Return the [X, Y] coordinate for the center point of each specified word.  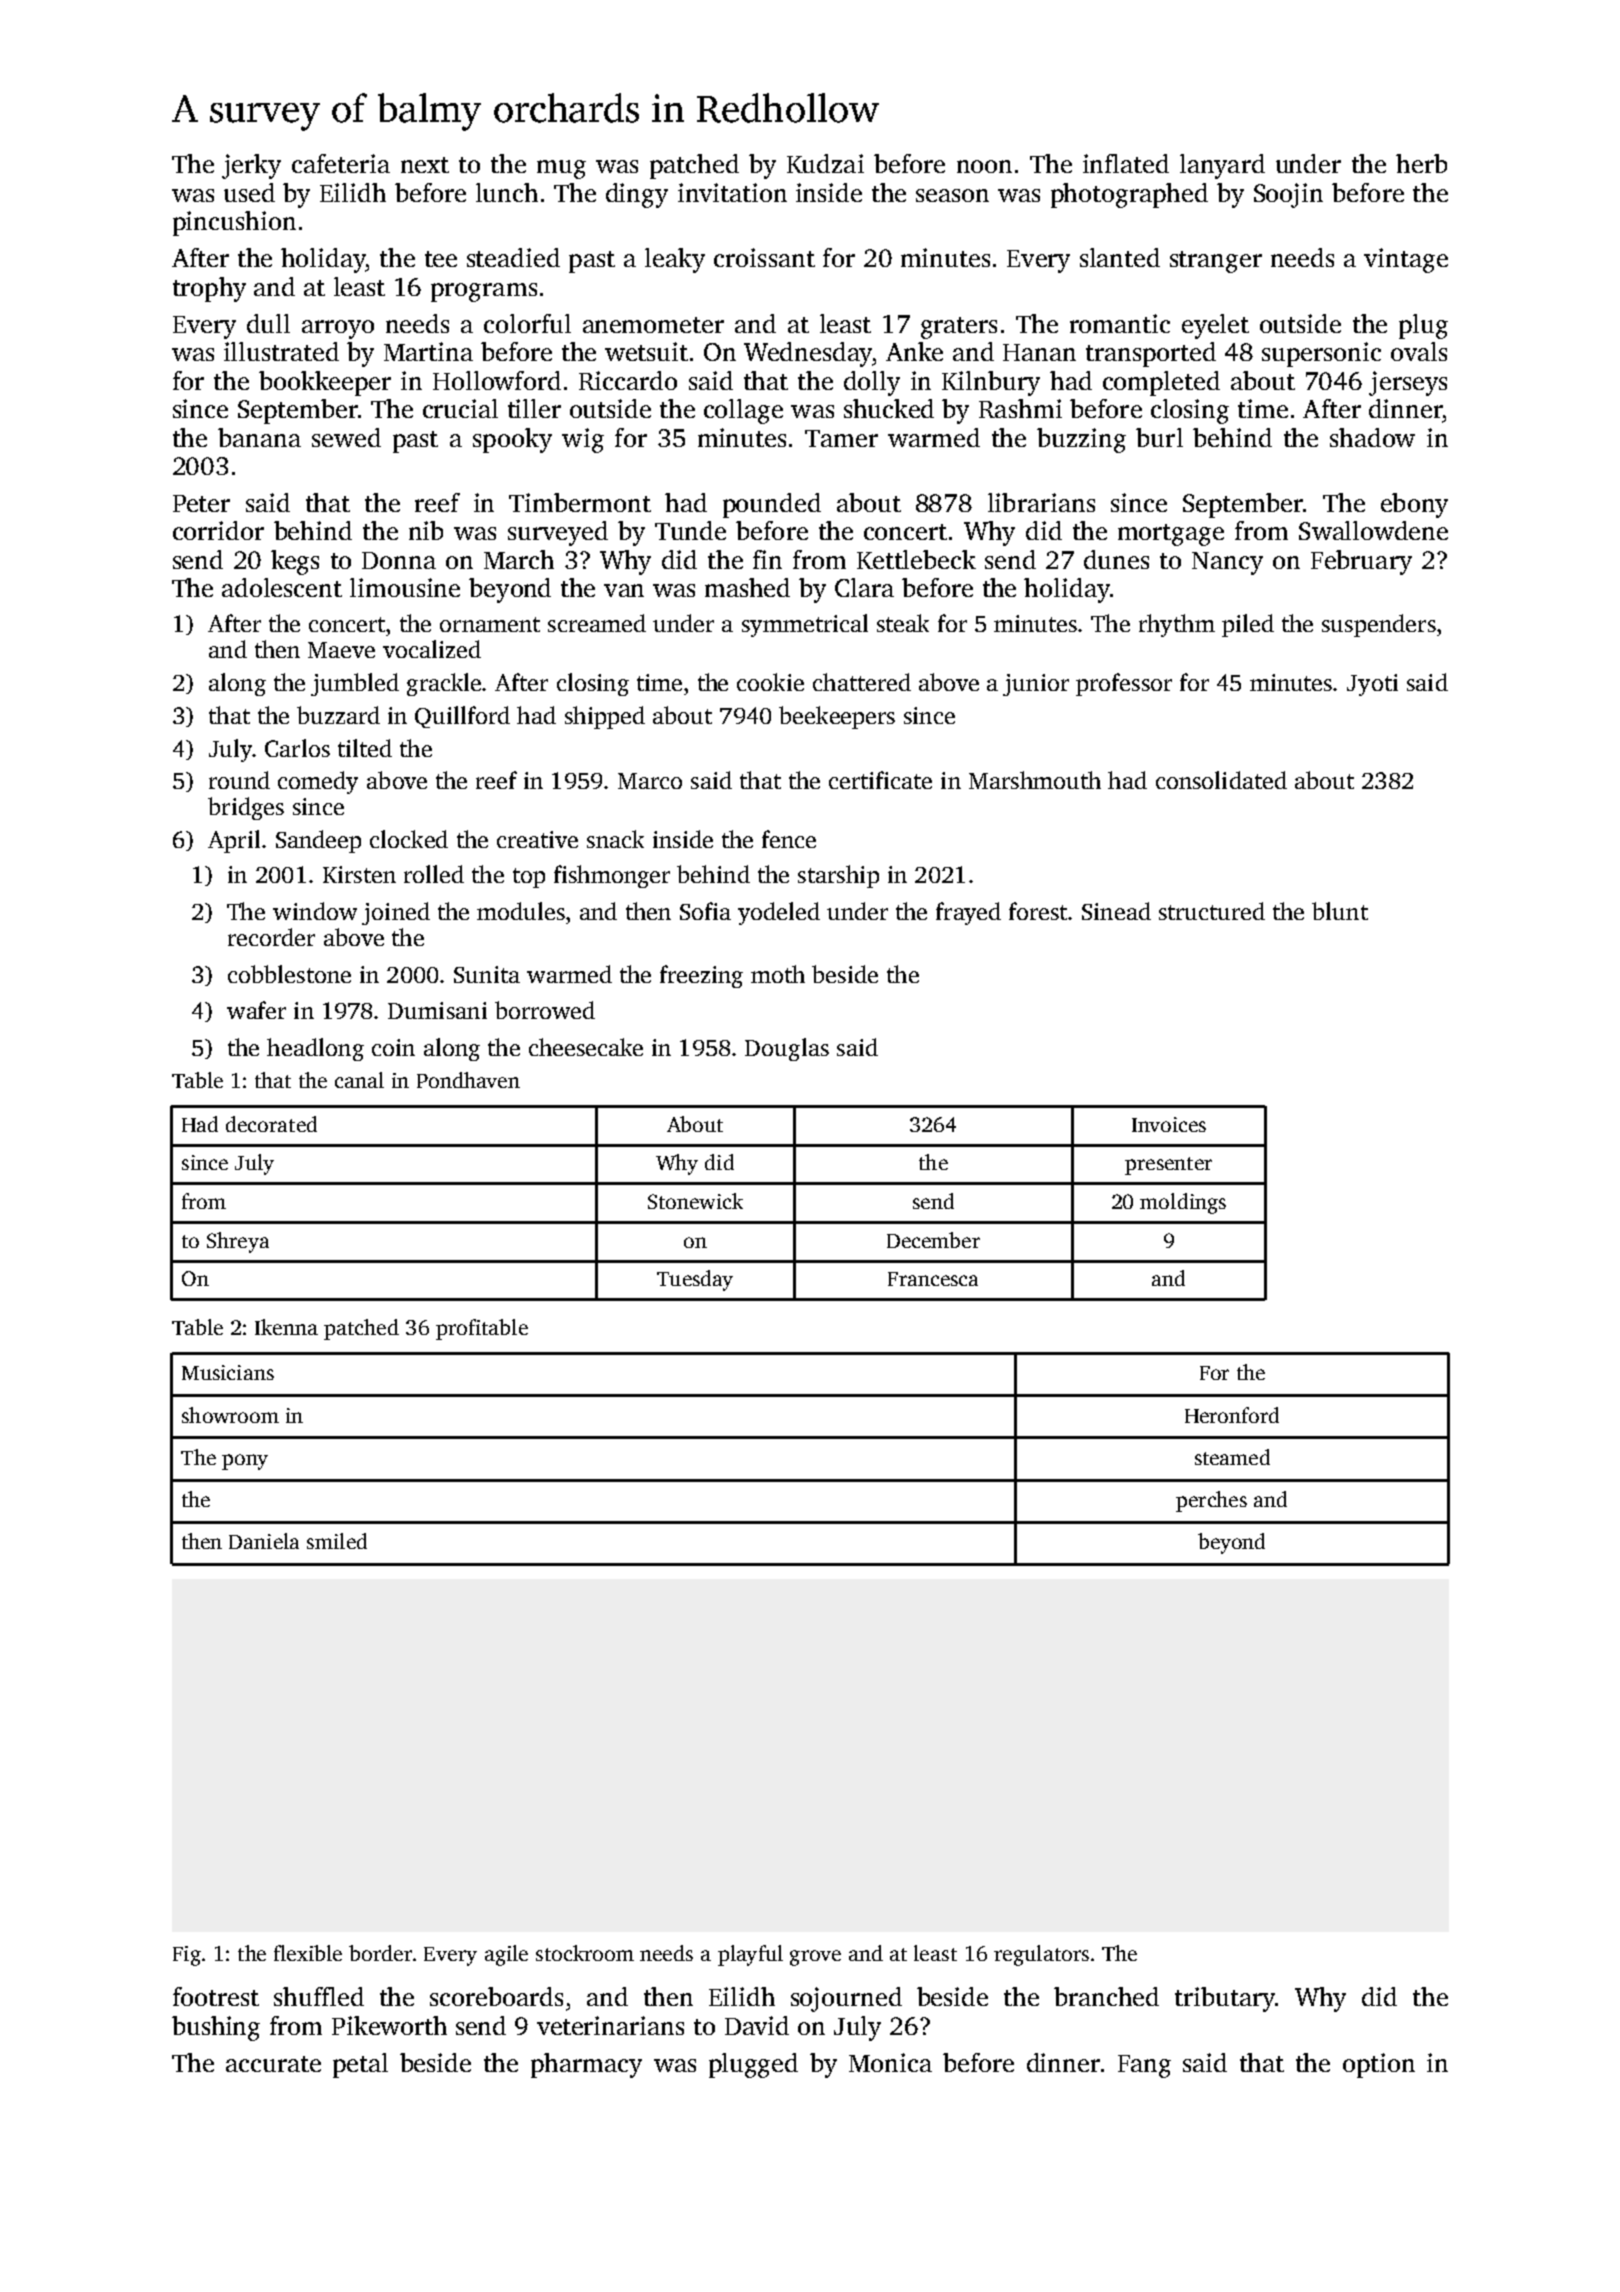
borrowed [545, 1010]
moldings [1183, 1203]
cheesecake [586, 1047]
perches [1211, 1501]
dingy [637, 195]
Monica [890, 2062]
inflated [1126, 163]
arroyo [338, 329]
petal [360, 2065]
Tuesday [695, 1280]
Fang [1144, 2066]
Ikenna [286, 1327]
